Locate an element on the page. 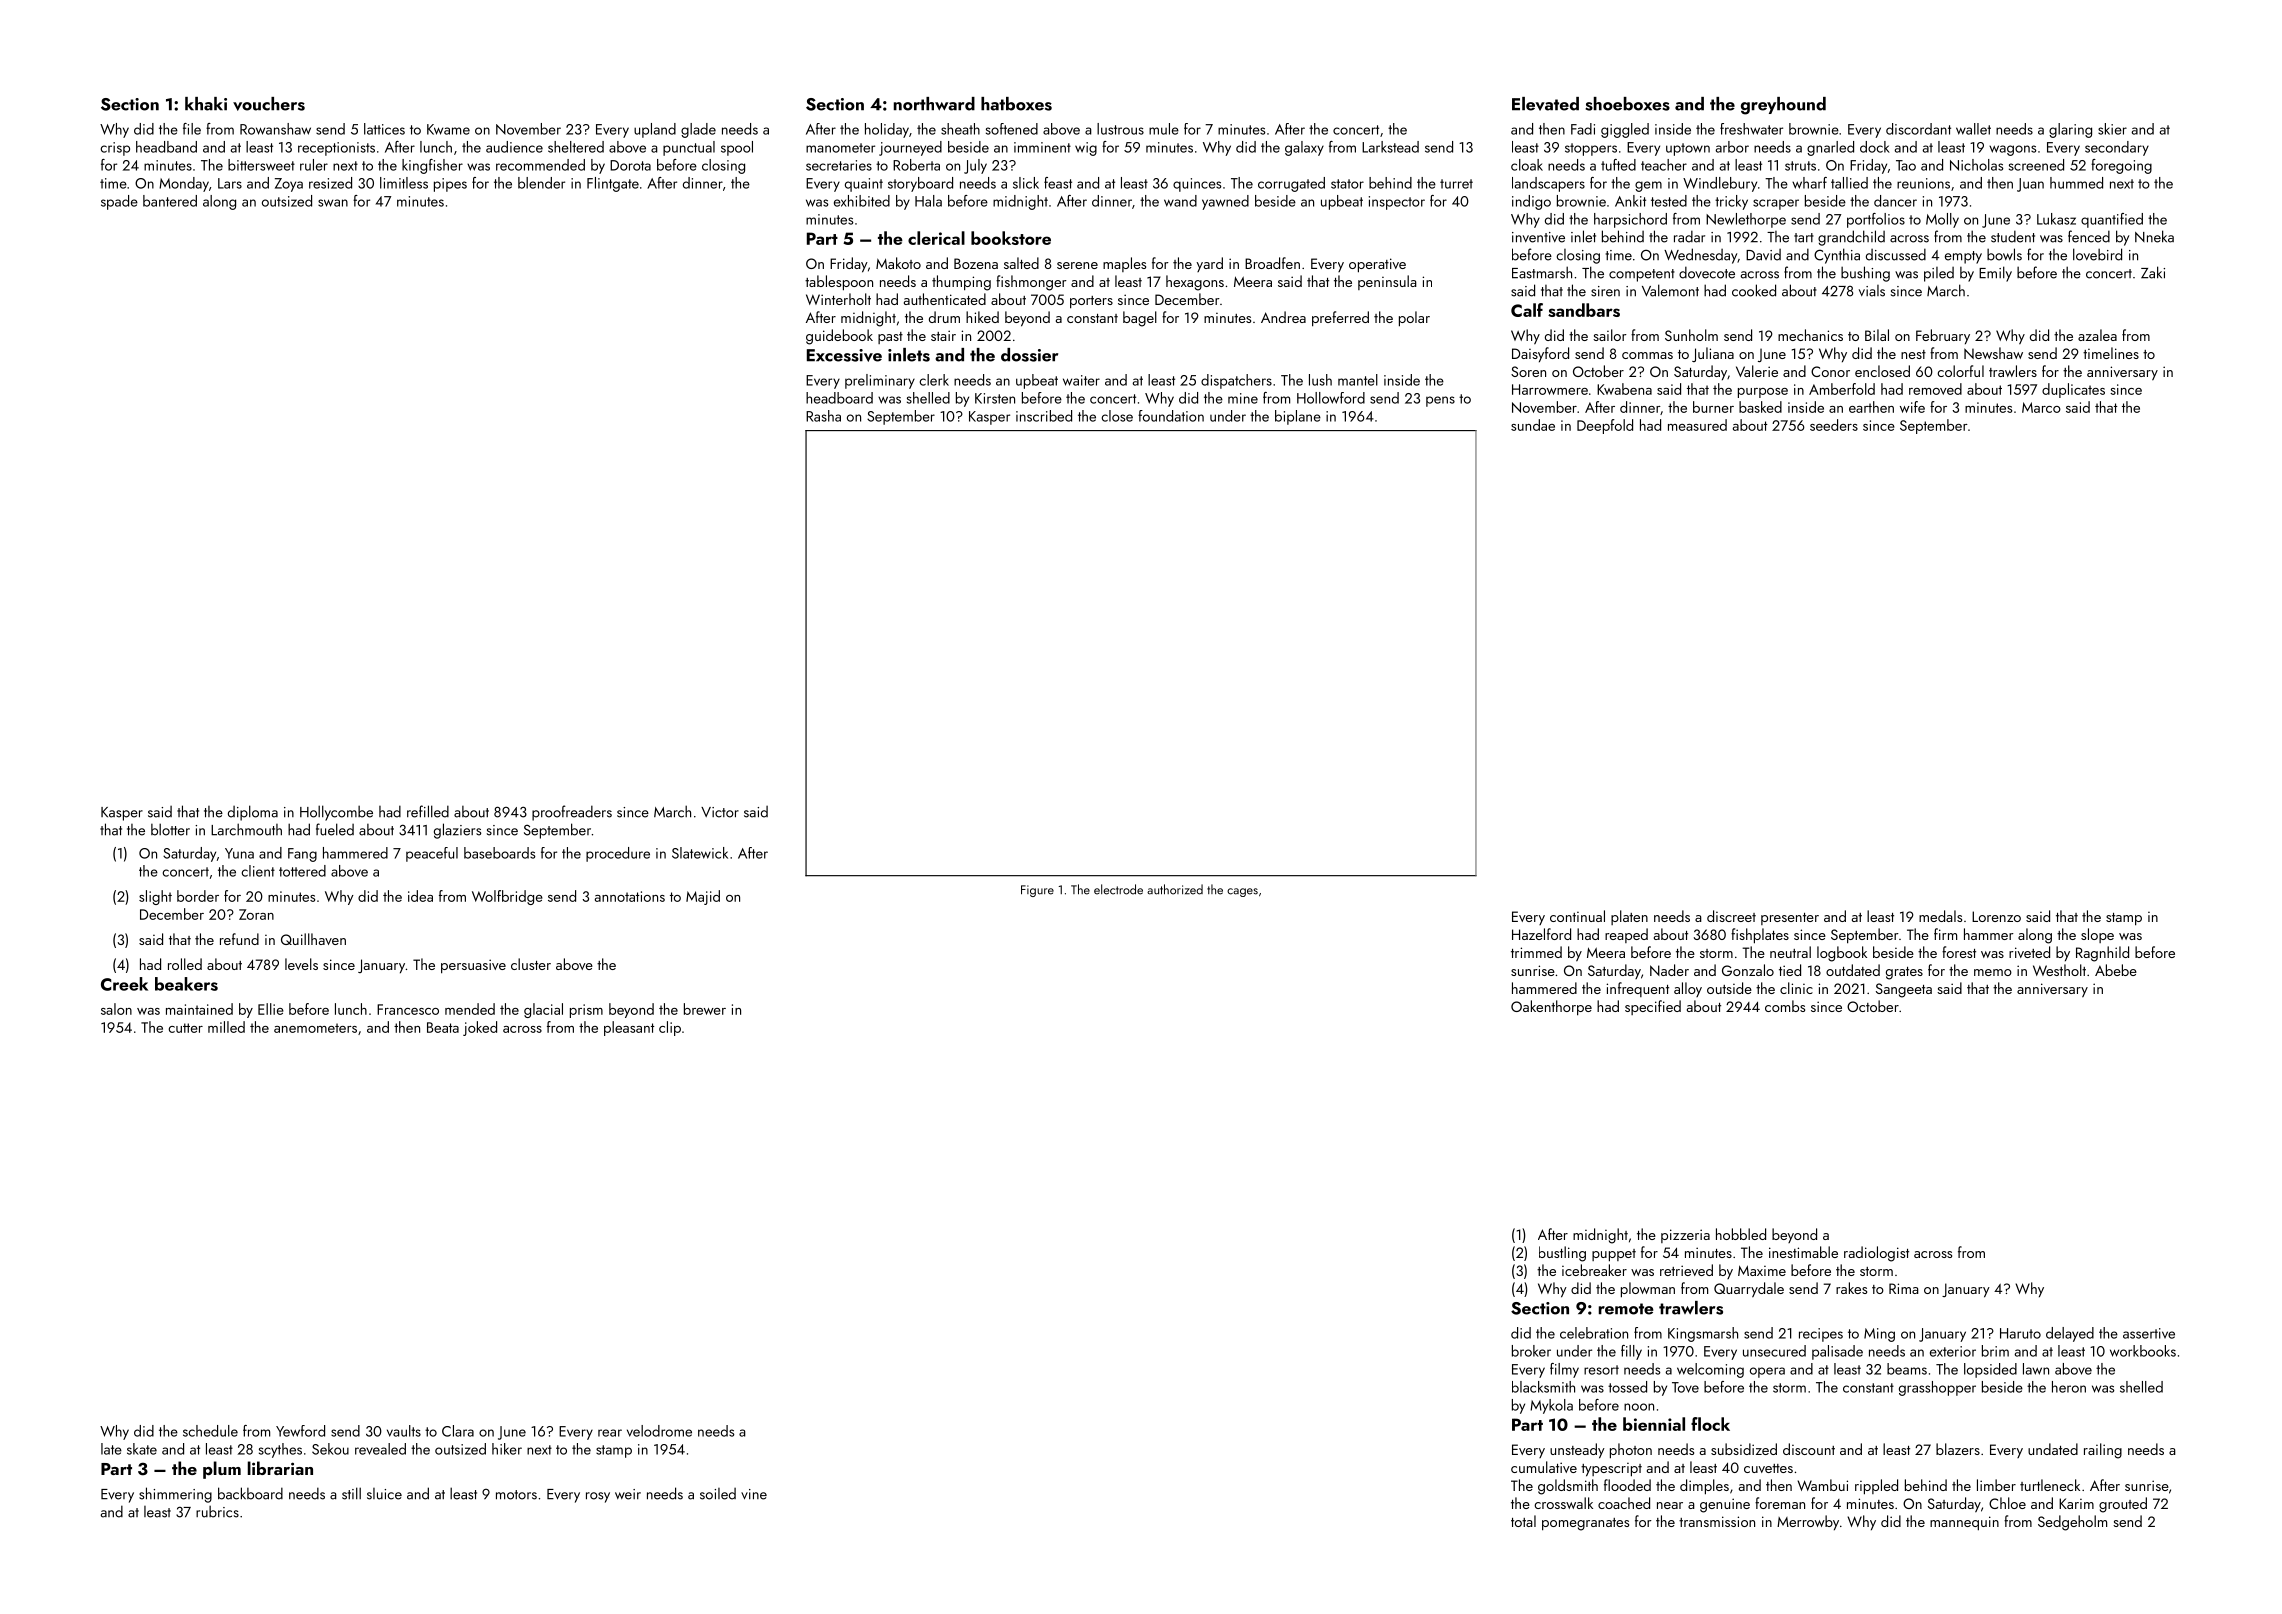 This image has width=2282, height=1614. schedule is located at coordinates (210, 1431).
